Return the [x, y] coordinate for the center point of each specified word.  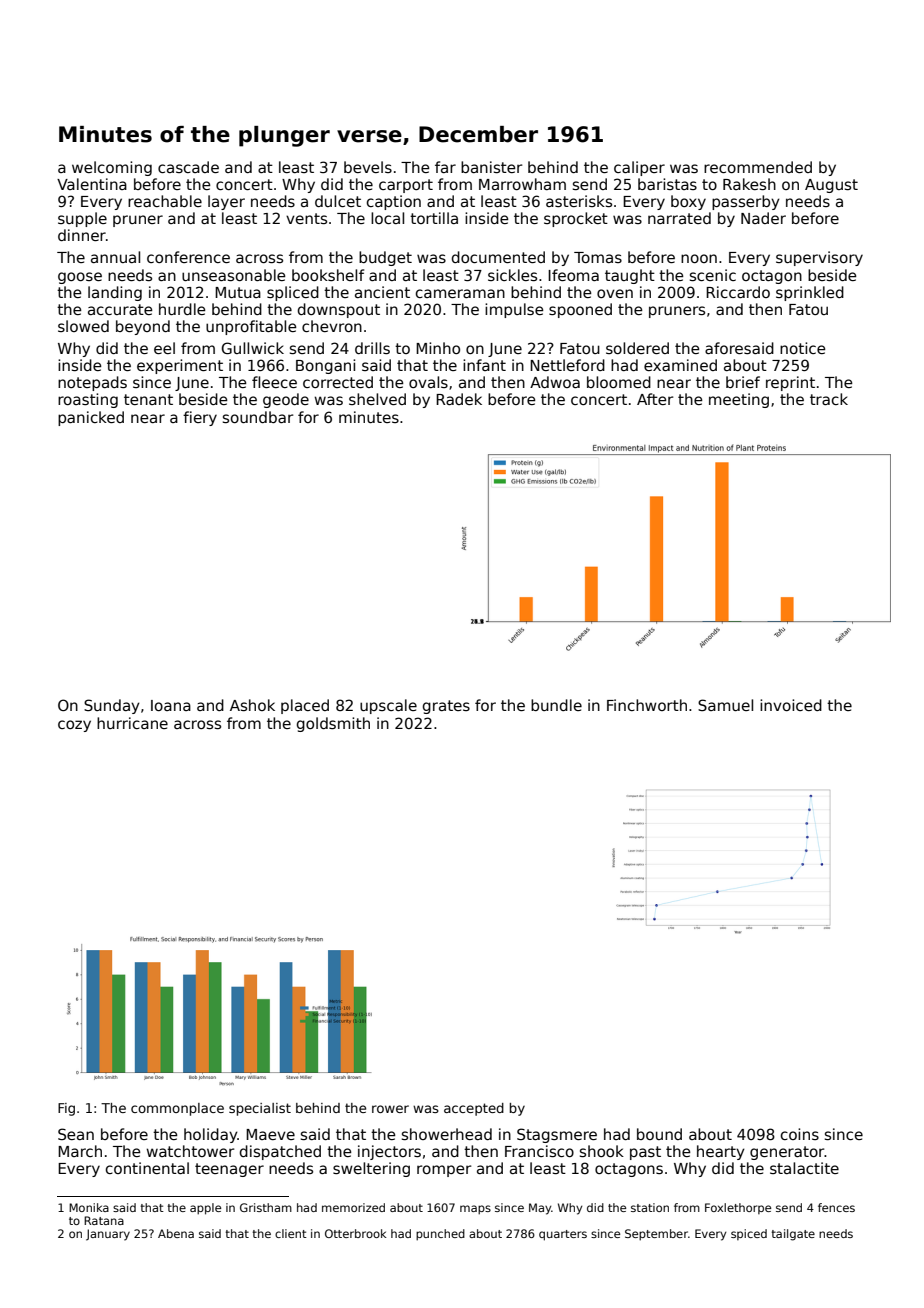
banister [491, 167]
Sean [76, 1134]
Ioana [171, 705]
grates [446, 707]
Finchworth [647, 705]
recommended [758, 167]
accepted [474, 1109]
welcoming [112, 168]
